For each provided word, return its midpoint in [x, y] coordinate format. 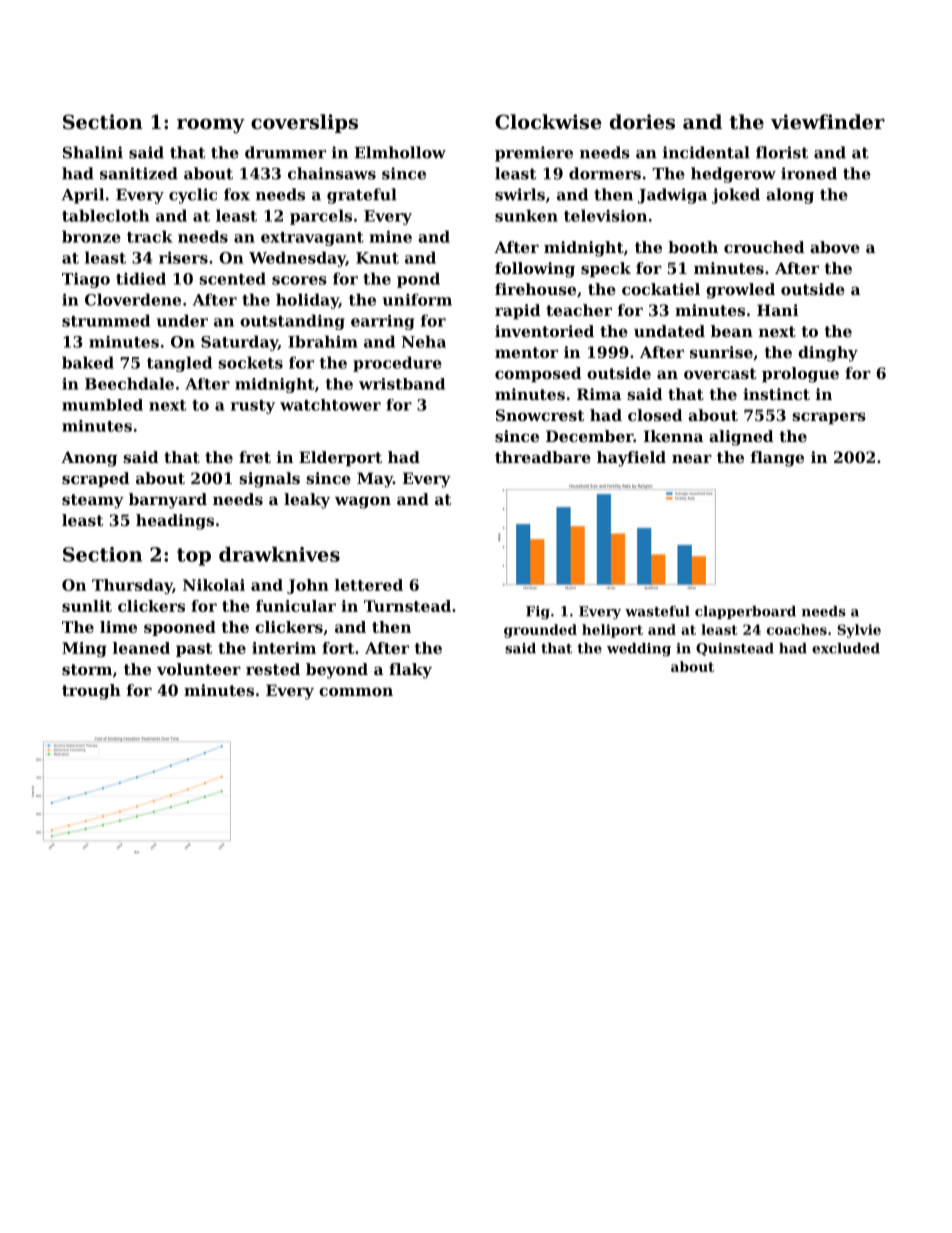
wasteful [657, 611]
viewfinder [828, 121]
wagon [363, 502]
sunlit [87, 606]
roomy [211, 125]
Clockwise [548, 121]
